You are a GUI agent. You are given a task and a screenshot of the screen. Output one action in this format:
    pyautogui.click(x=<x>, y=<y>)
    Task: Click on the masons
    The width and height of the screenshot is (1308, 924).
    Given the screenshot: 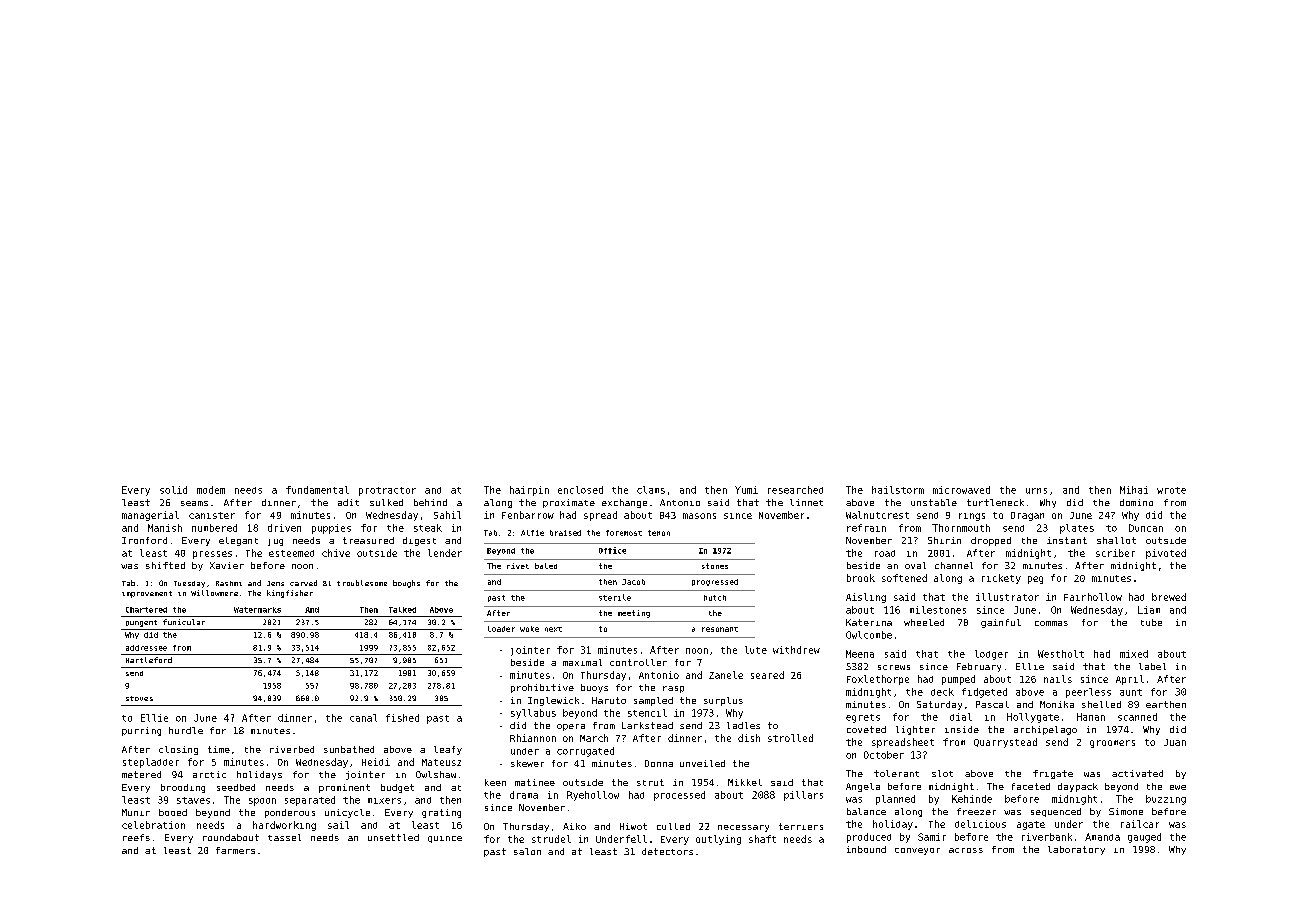 What is the action you would take?
    pyautogui.click(x=699, y=516)
